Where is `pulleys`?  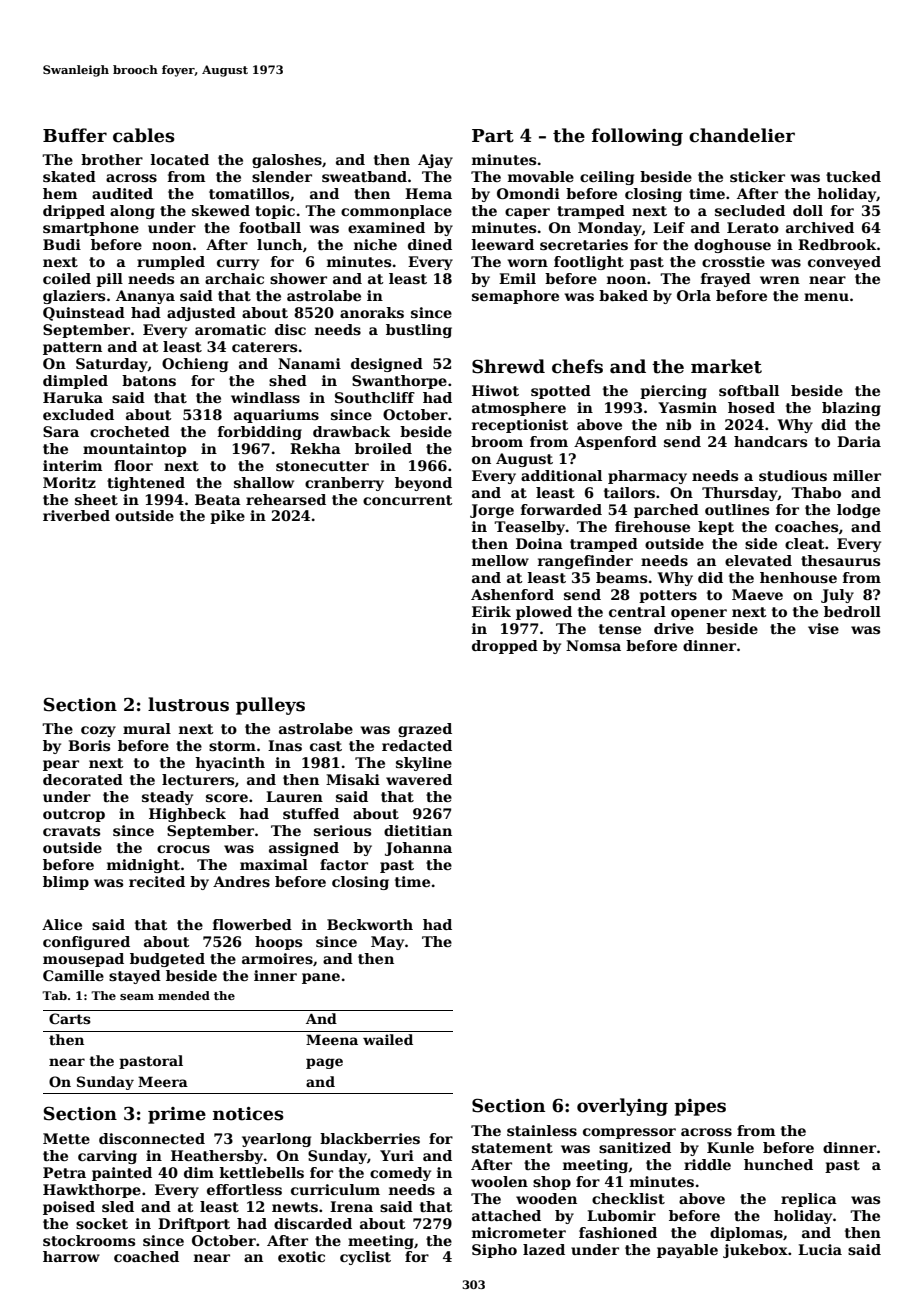 pulleys is located at coordinates (270, 706).
